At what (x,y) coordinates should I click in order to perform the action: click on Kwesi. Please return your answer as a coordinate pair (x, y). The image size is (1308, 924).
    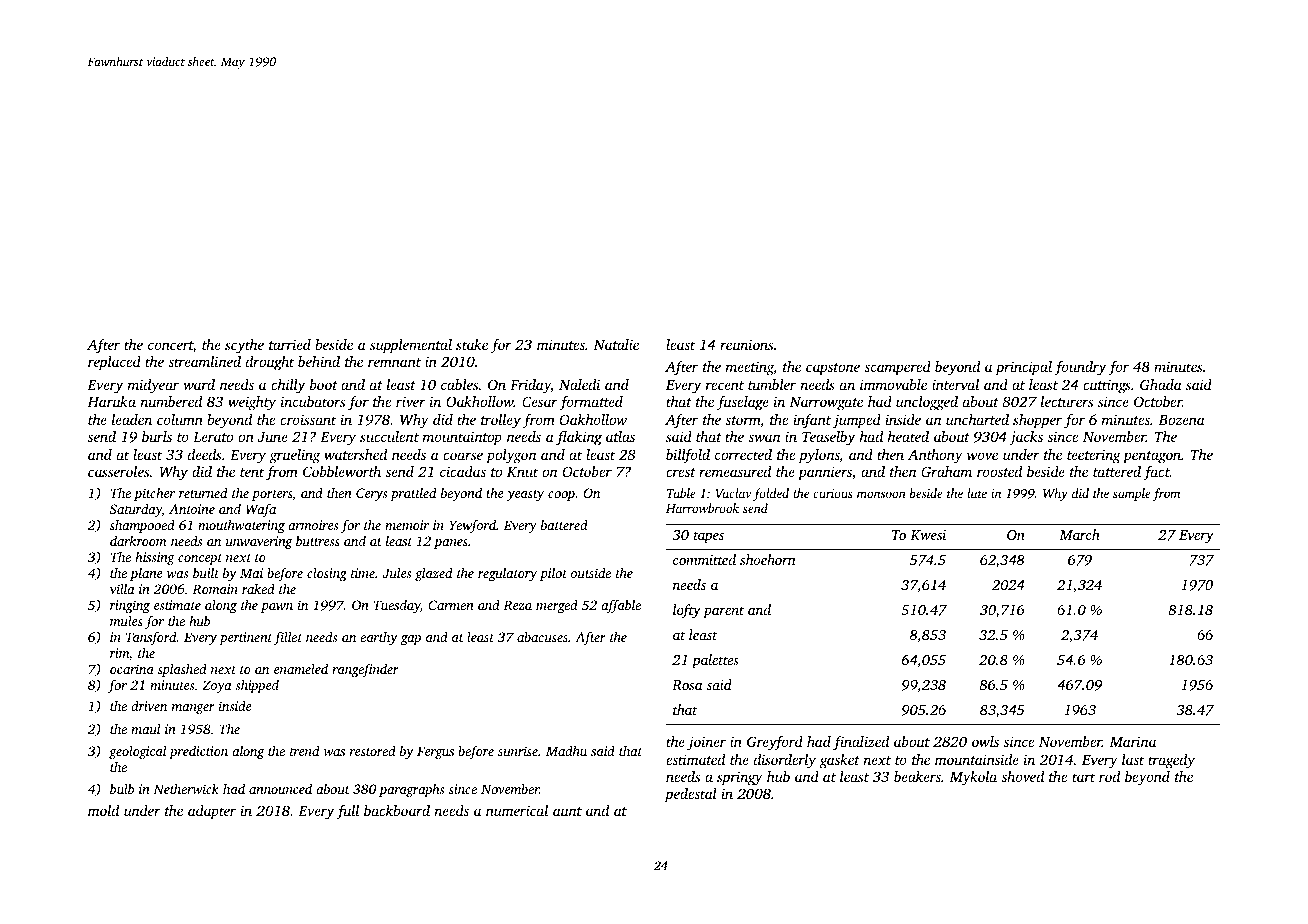
    Looking at the image, I should click on (928, 535).
